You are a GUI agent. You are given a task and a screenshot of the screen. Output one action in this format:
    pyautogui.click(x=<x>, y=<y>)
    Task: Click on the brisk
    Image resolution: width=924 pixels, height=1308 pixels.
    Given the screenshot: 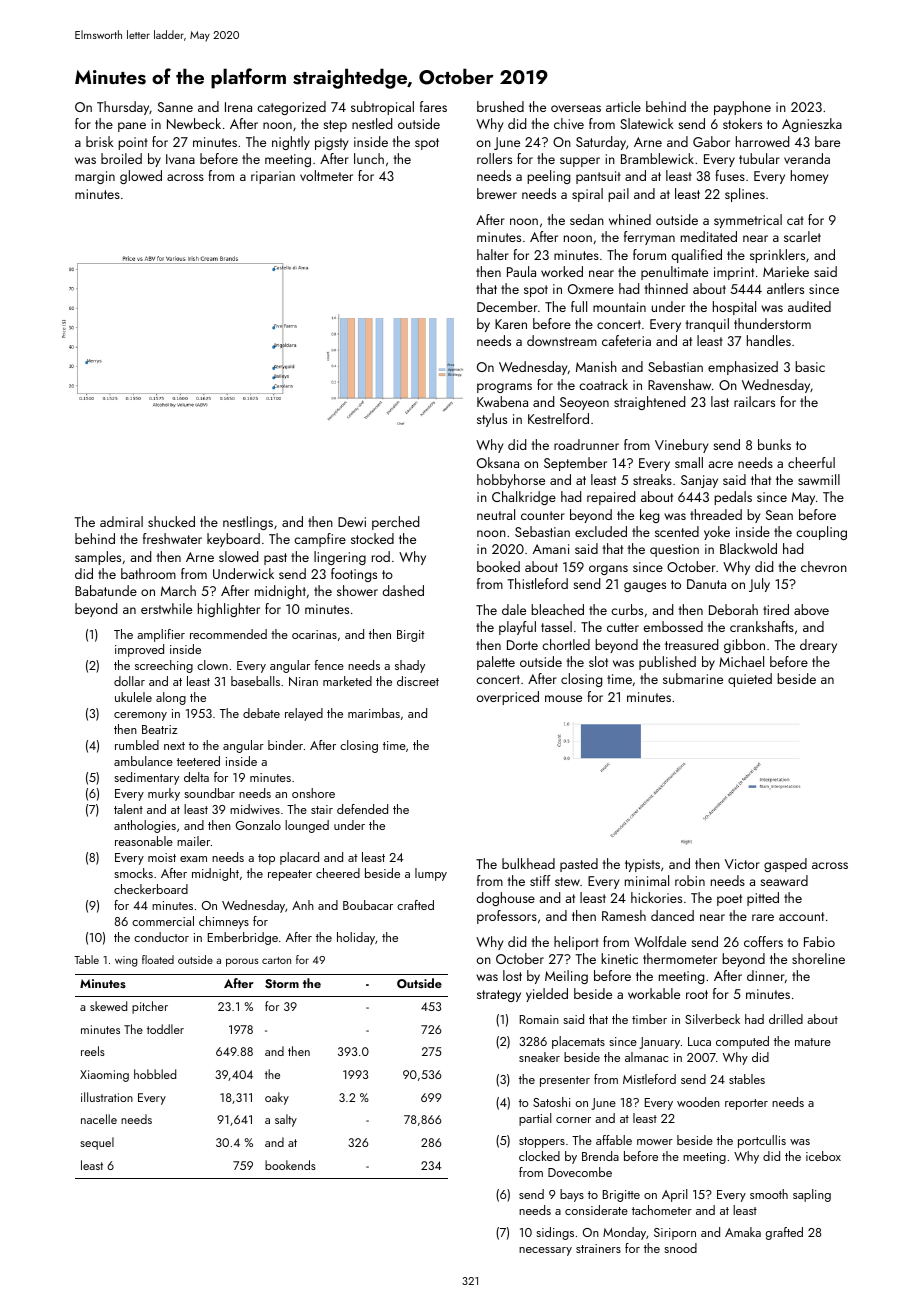 What is the action you would take?
    pyautogui.click(x=100, y=141)
